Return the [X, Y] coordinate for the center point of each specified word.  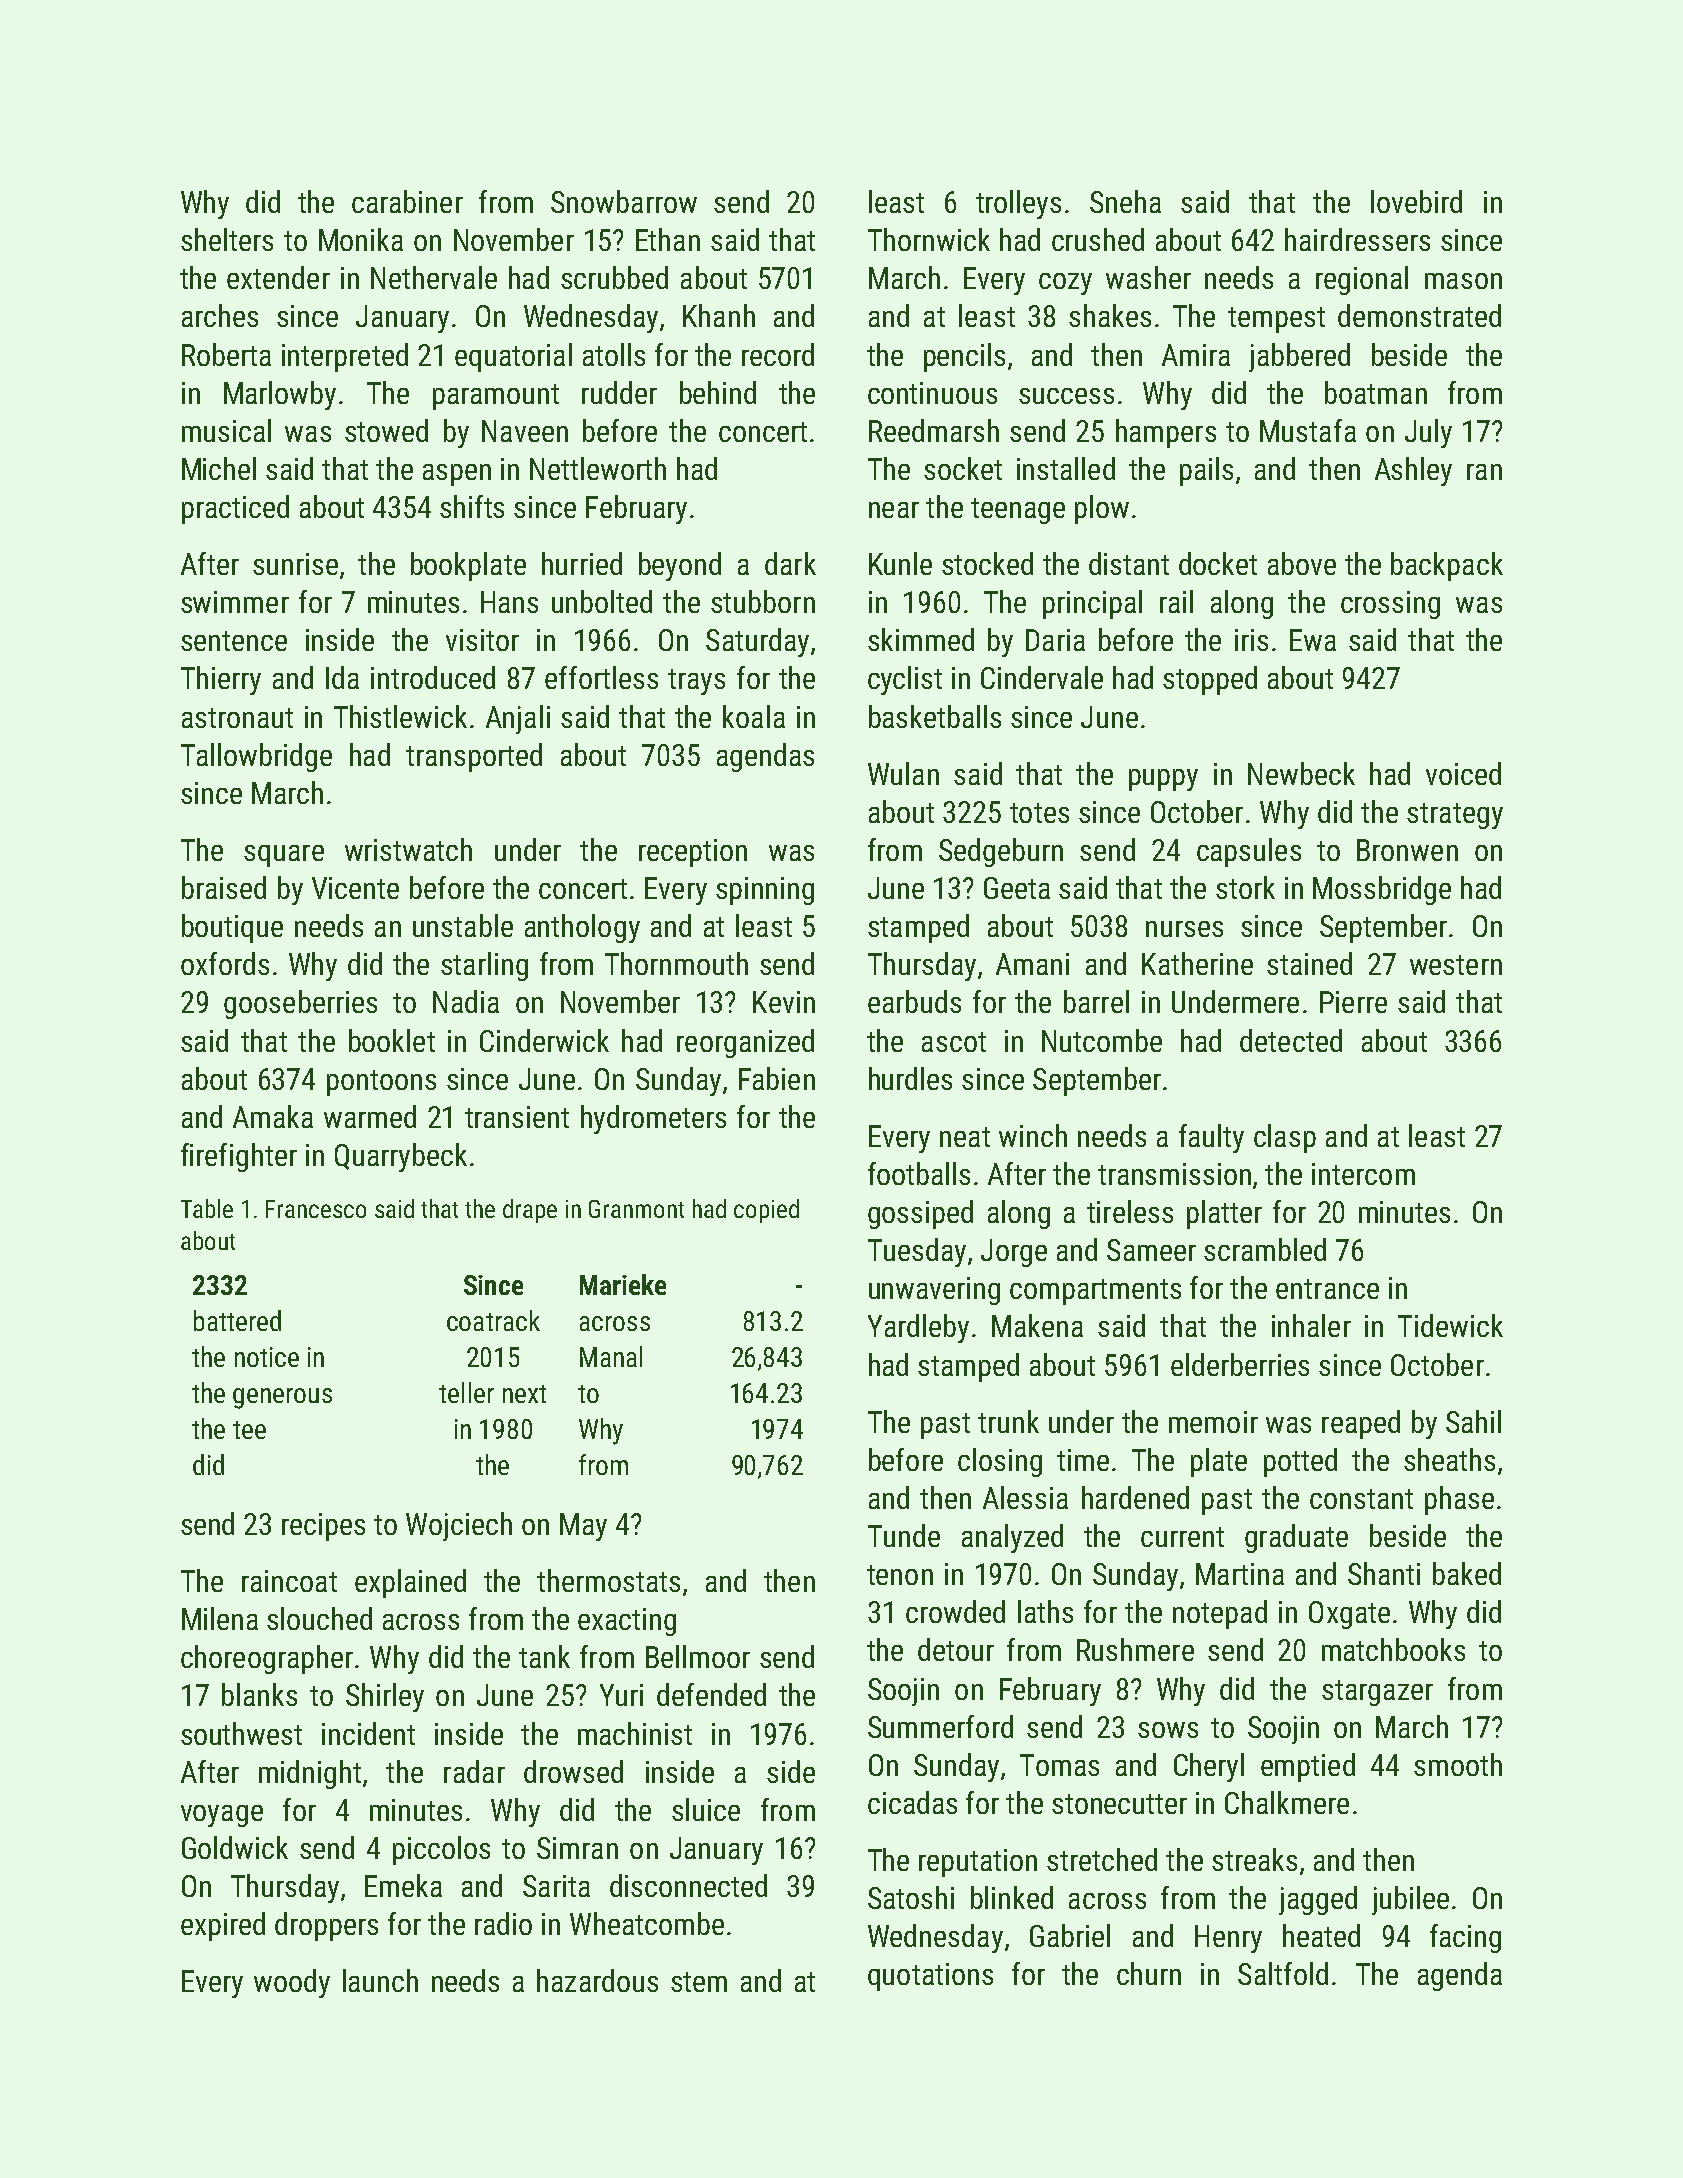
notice [267, 1357]
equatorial [513, 357]
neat [965, 1137]
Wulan [903, 773]
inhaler [1311, 1325]
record [778, 354]
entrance [1327, 1289]
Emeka [403, 1885]
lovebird [1416, 201]
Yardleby [918, 1328]
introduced [433, 677]
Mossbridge [1382, 890]
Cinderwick [544, 1040]
